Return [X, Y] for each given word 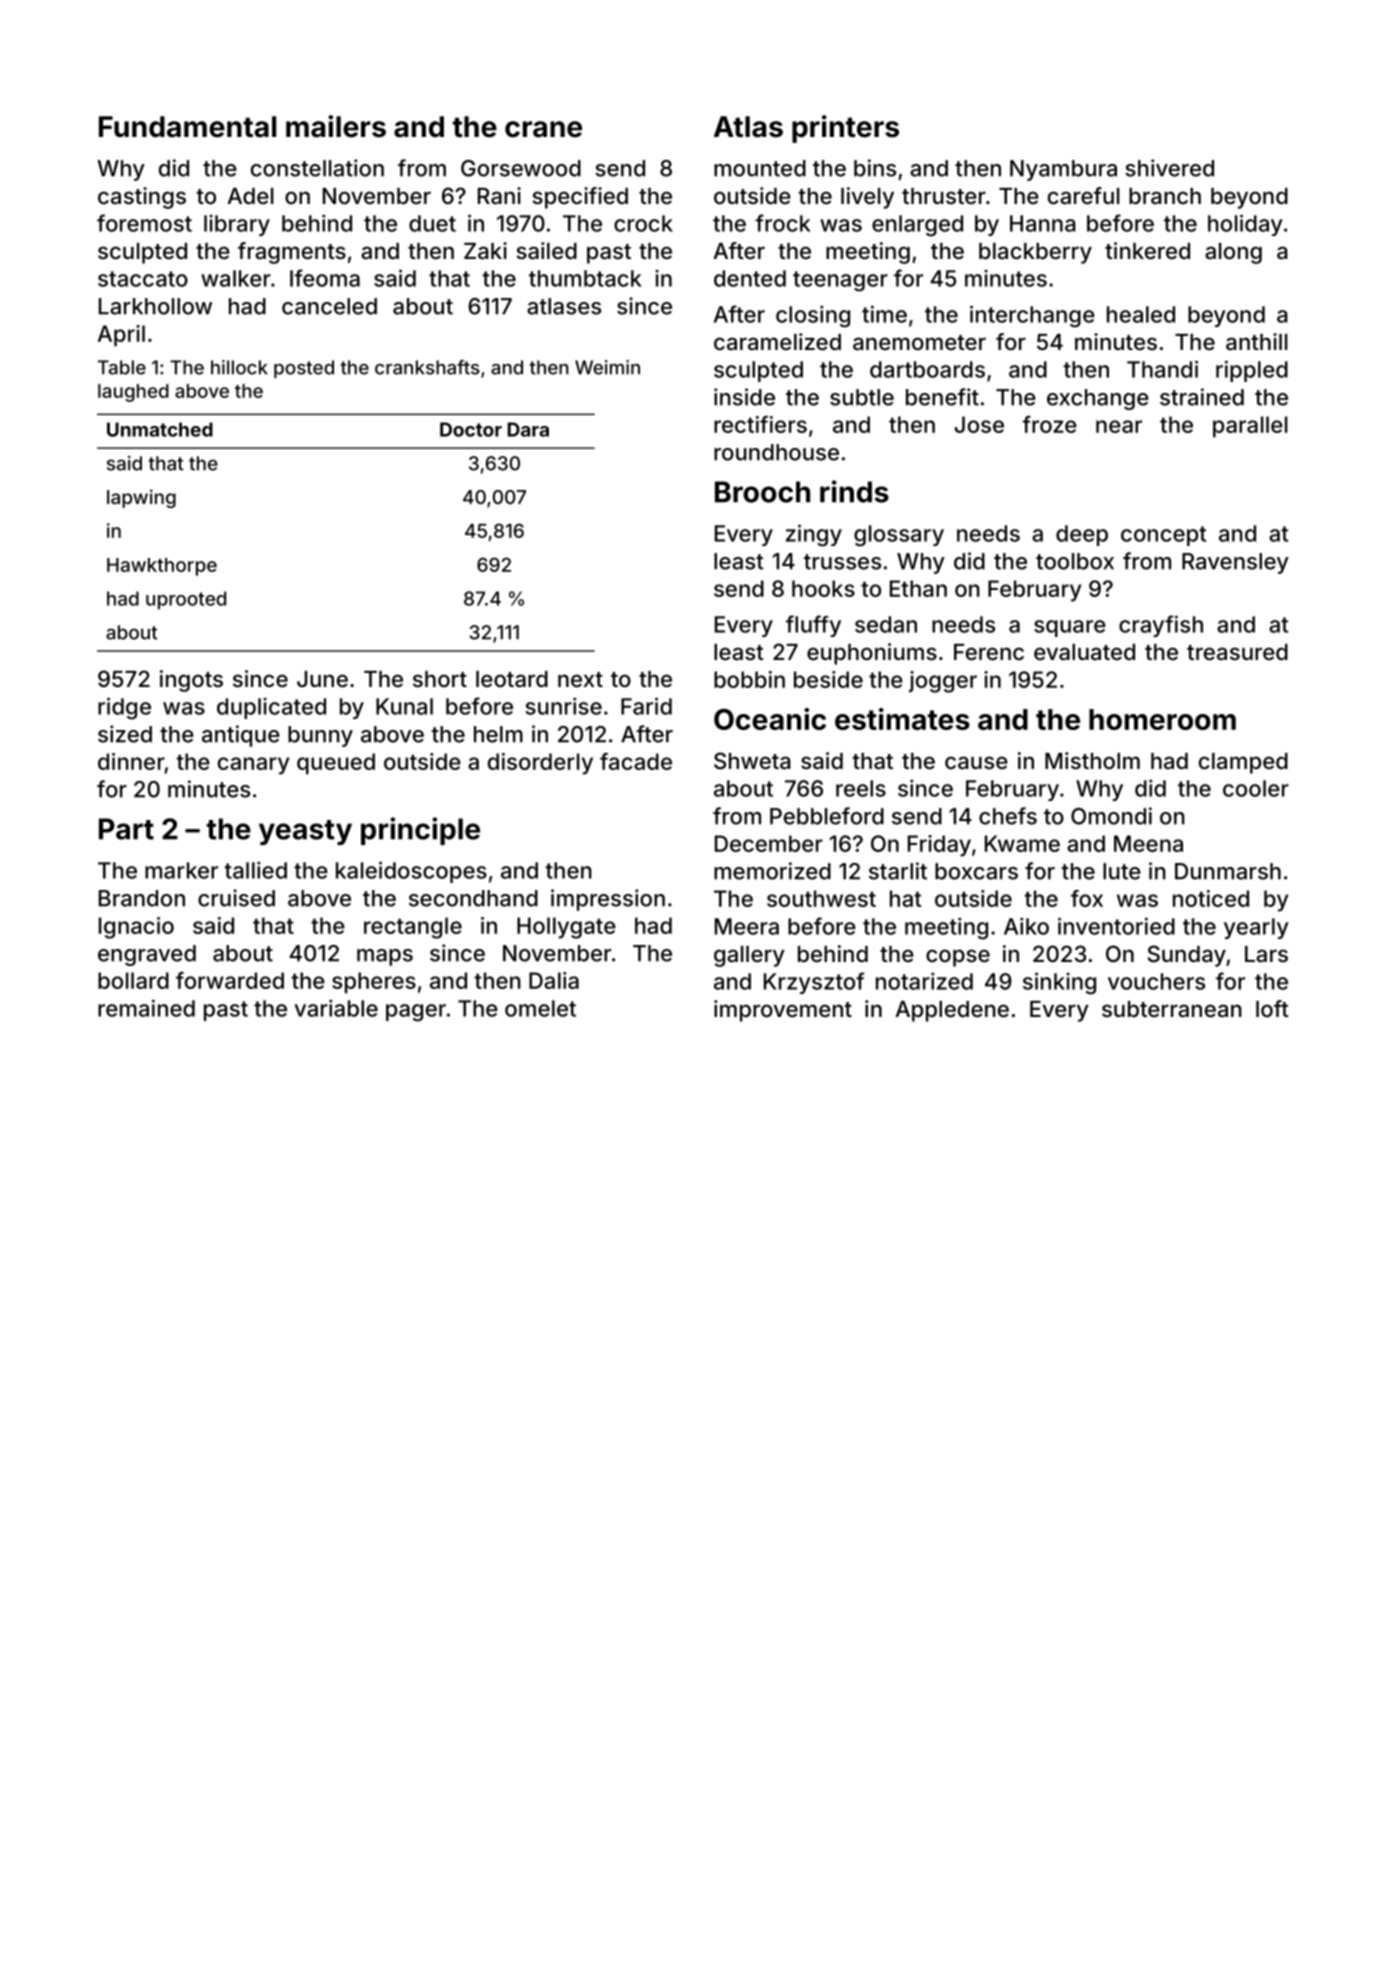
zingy [814, 535]
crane [543, 129]
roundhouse [776, 452]
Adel [250, 196]
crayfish [1161, 626]
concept [1163, 536]
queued [336, 764]
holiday [1245, 225]
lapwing [141, 498]
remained [146, 1008]
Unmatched [160, 429]
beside [828, 679]
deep [1082, 535]
